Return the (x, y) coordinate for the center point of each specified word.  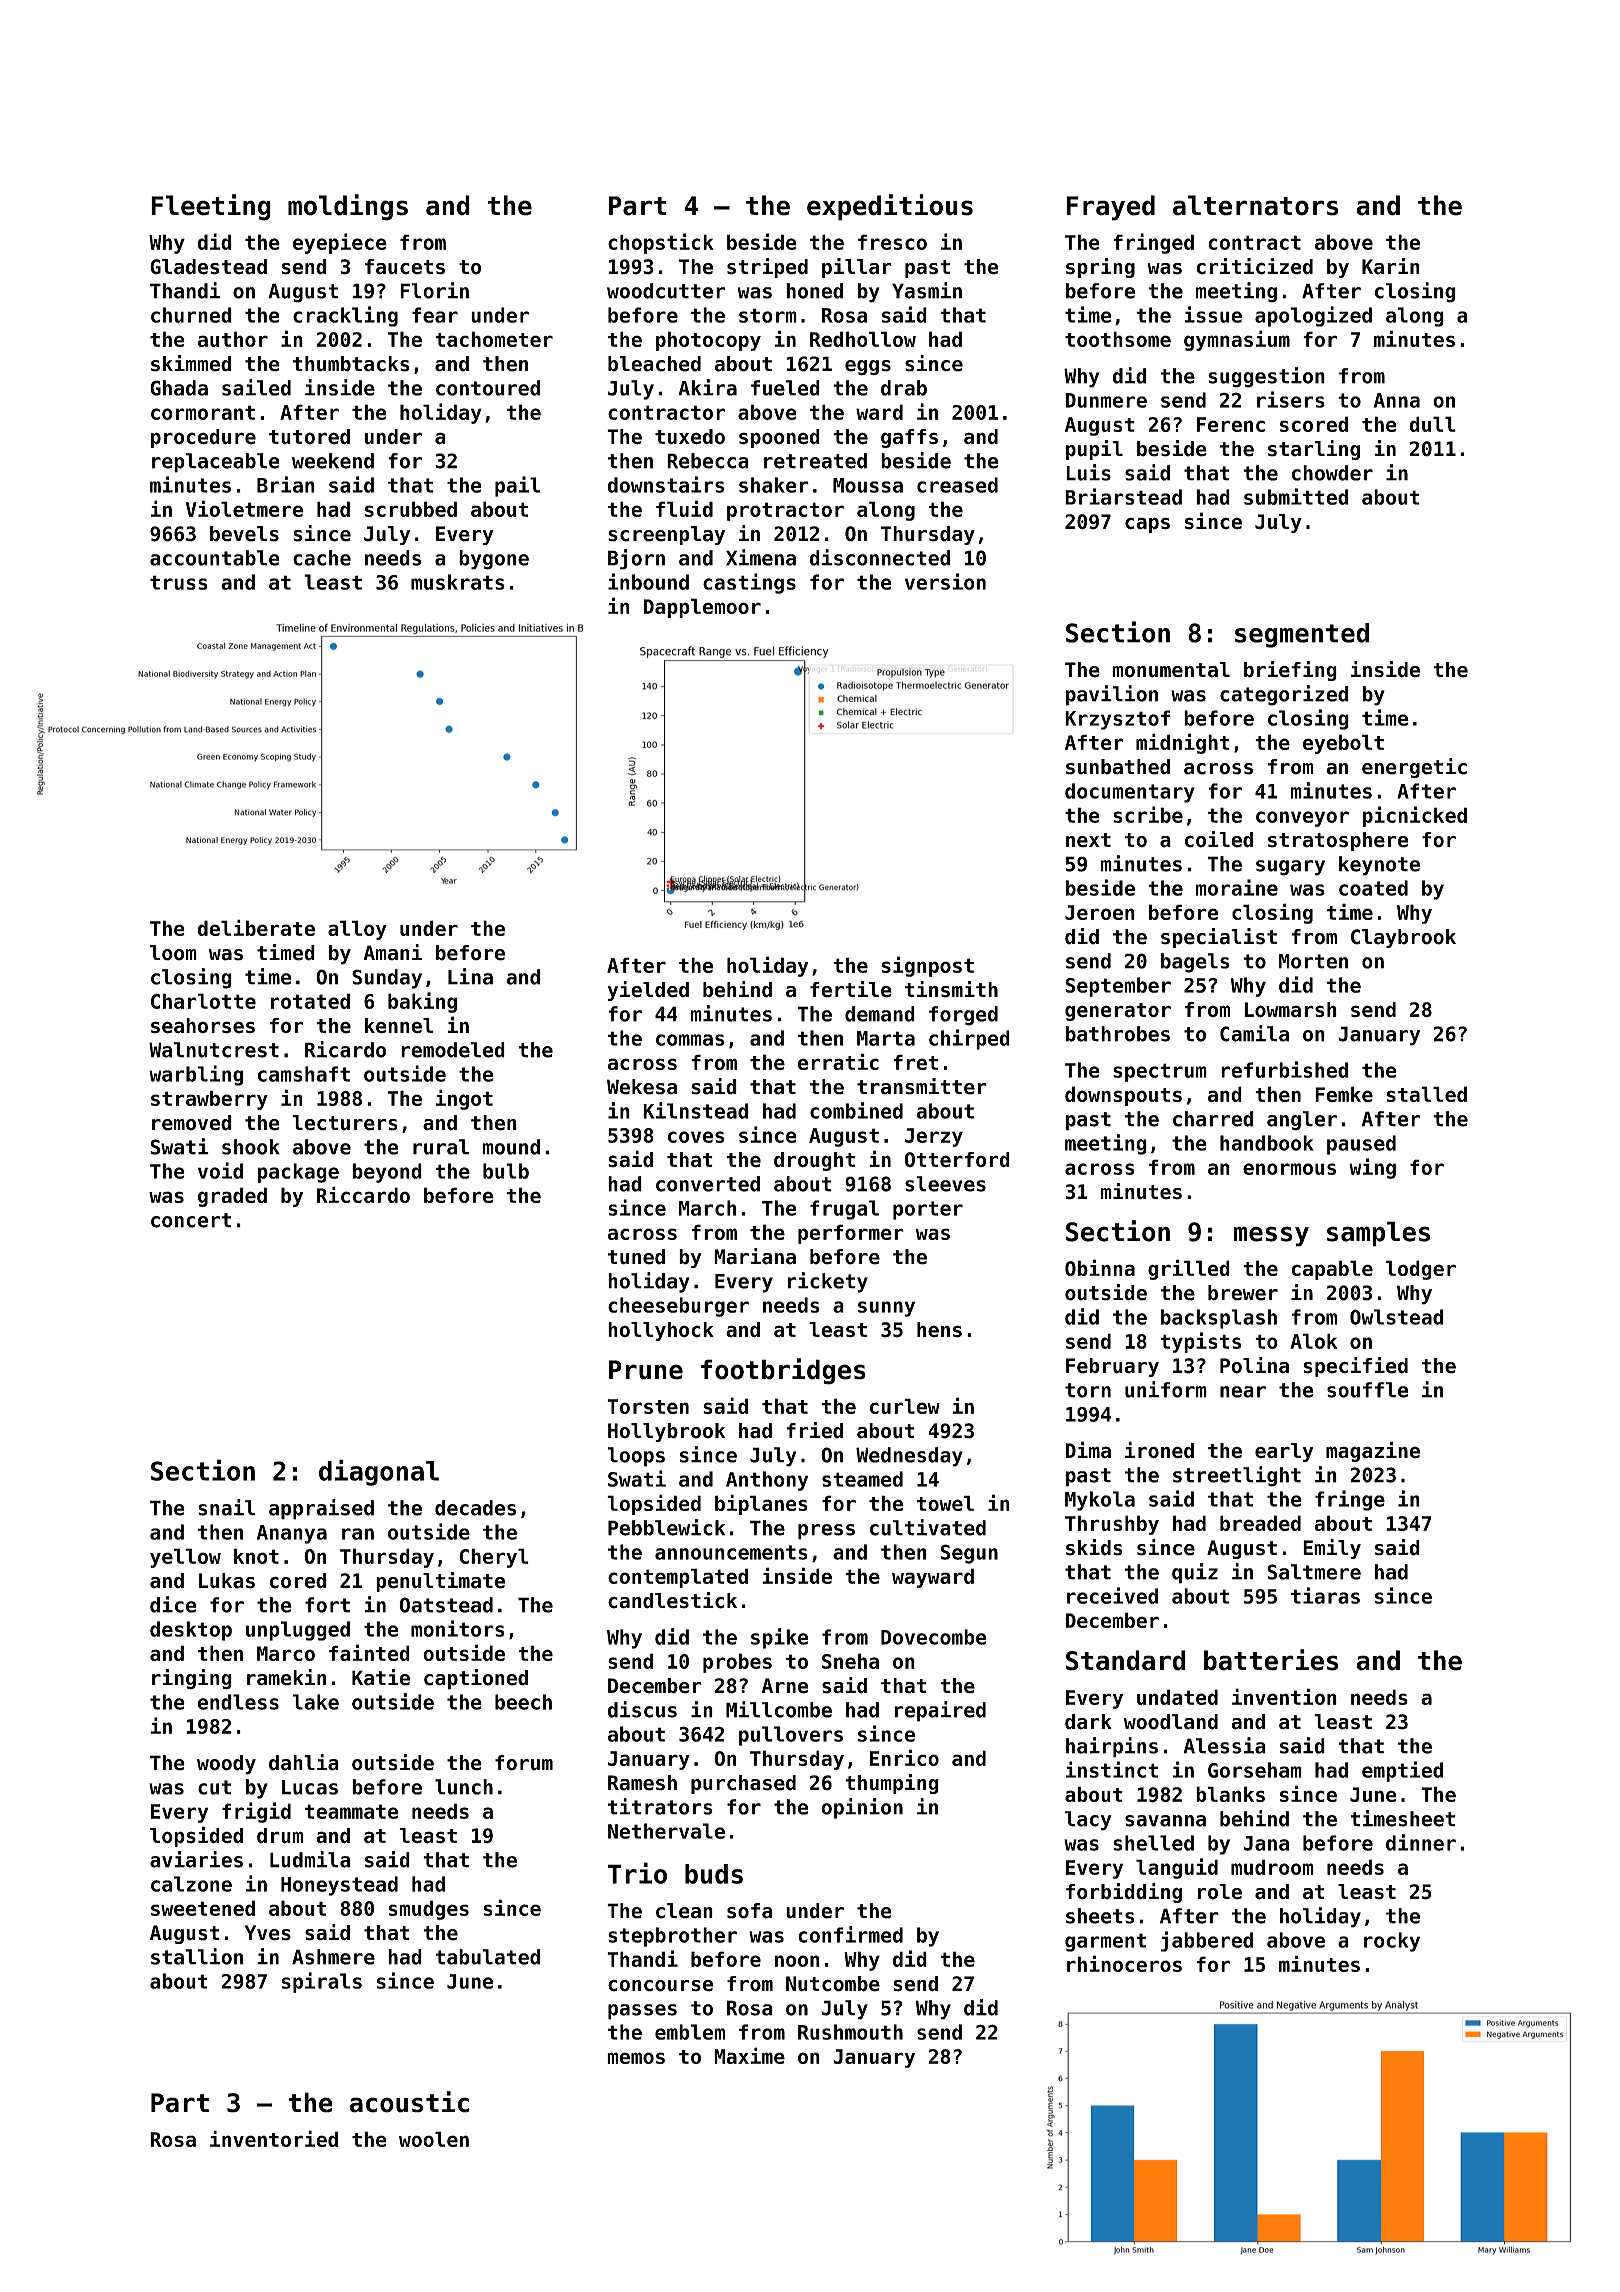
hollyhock (661, 1331)
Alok (1313, 1341)
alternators (1256, 205)
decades (475, 1508)
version (945, 581)
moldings (348, 207)
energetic (1414, 768)
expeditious (890, 207)
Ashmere (333, 1957)
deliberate (256, 927)
